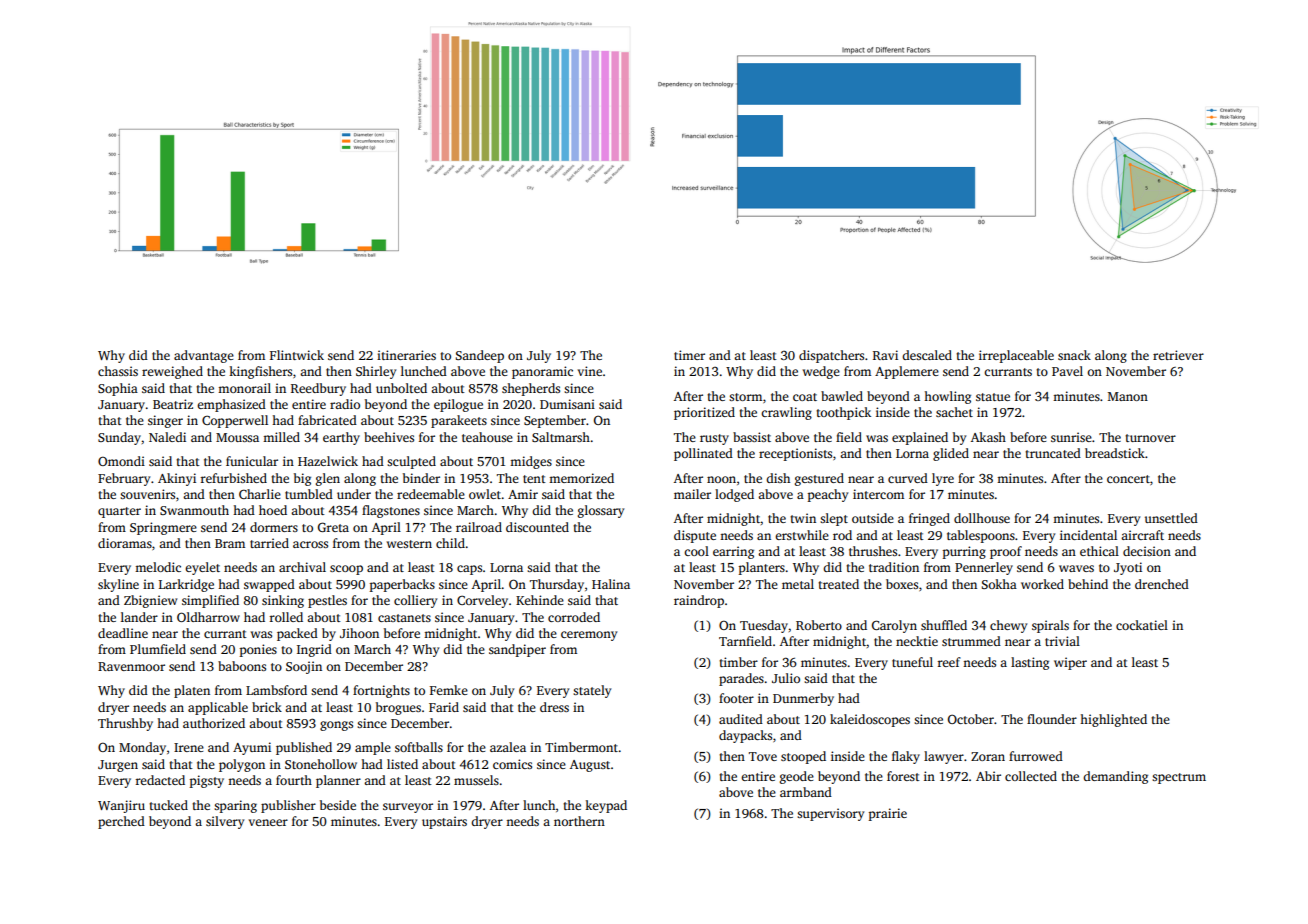 The image size is (1308, 924). What do you see at coordinates (1128, 396) in the document?
I see `Manon` at bounding box center [1128, 396].
